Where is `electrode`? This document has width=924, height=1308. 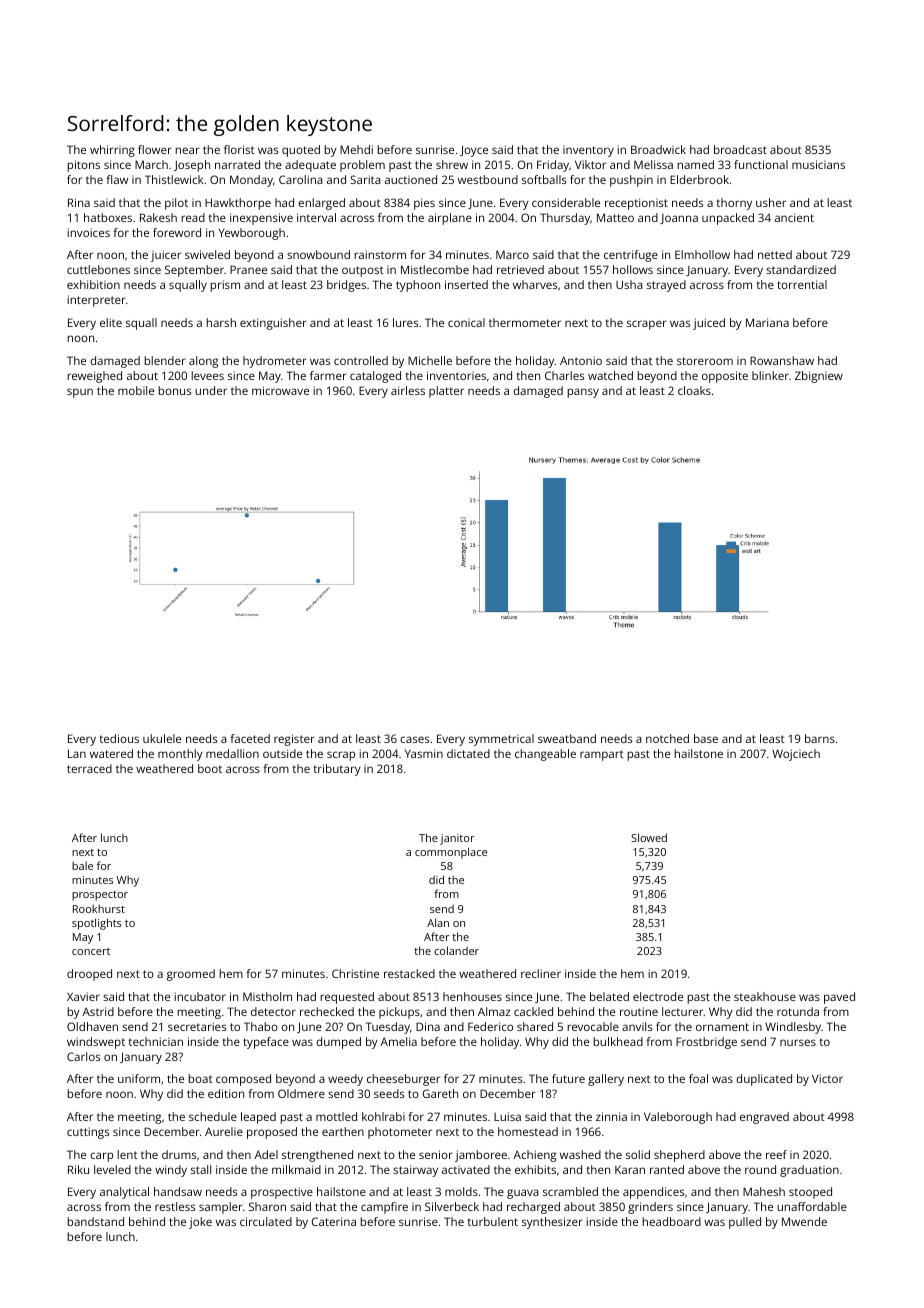
electrode is located at coordinates (658, 996).
